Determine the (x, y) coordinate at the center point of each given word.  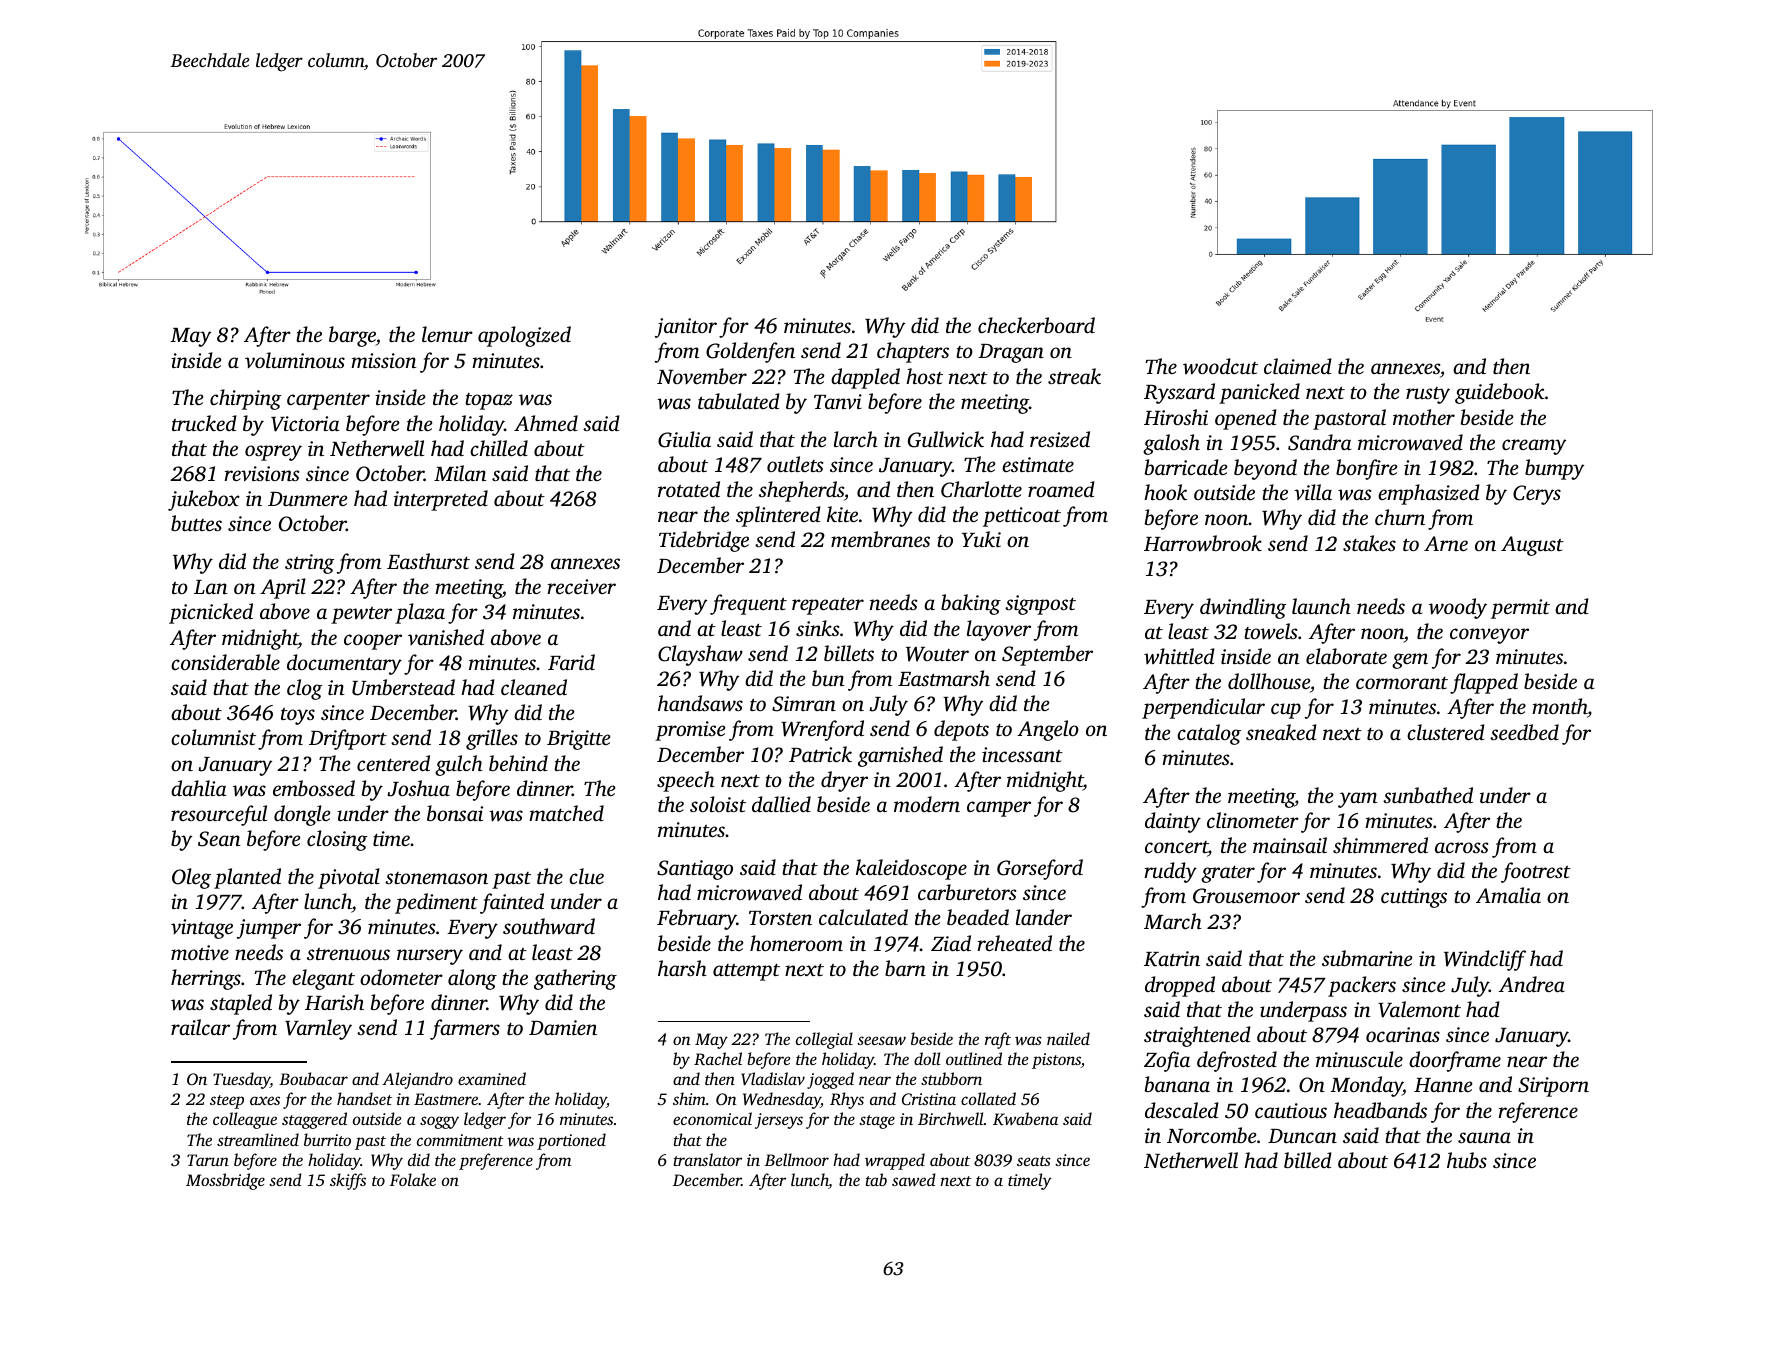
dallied (781, 804)
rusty (1428, 395)
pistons (1056, 1061)
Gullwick (946, 439)
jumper (269, 929)
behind (518, 763)
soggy (439, 1122)
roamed (1061, 489)
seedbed (1524, 732)
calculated (863, 917)
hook (1165, 492)
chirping (246, 399)
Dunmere (308, 499)
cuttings (1414, 898)
